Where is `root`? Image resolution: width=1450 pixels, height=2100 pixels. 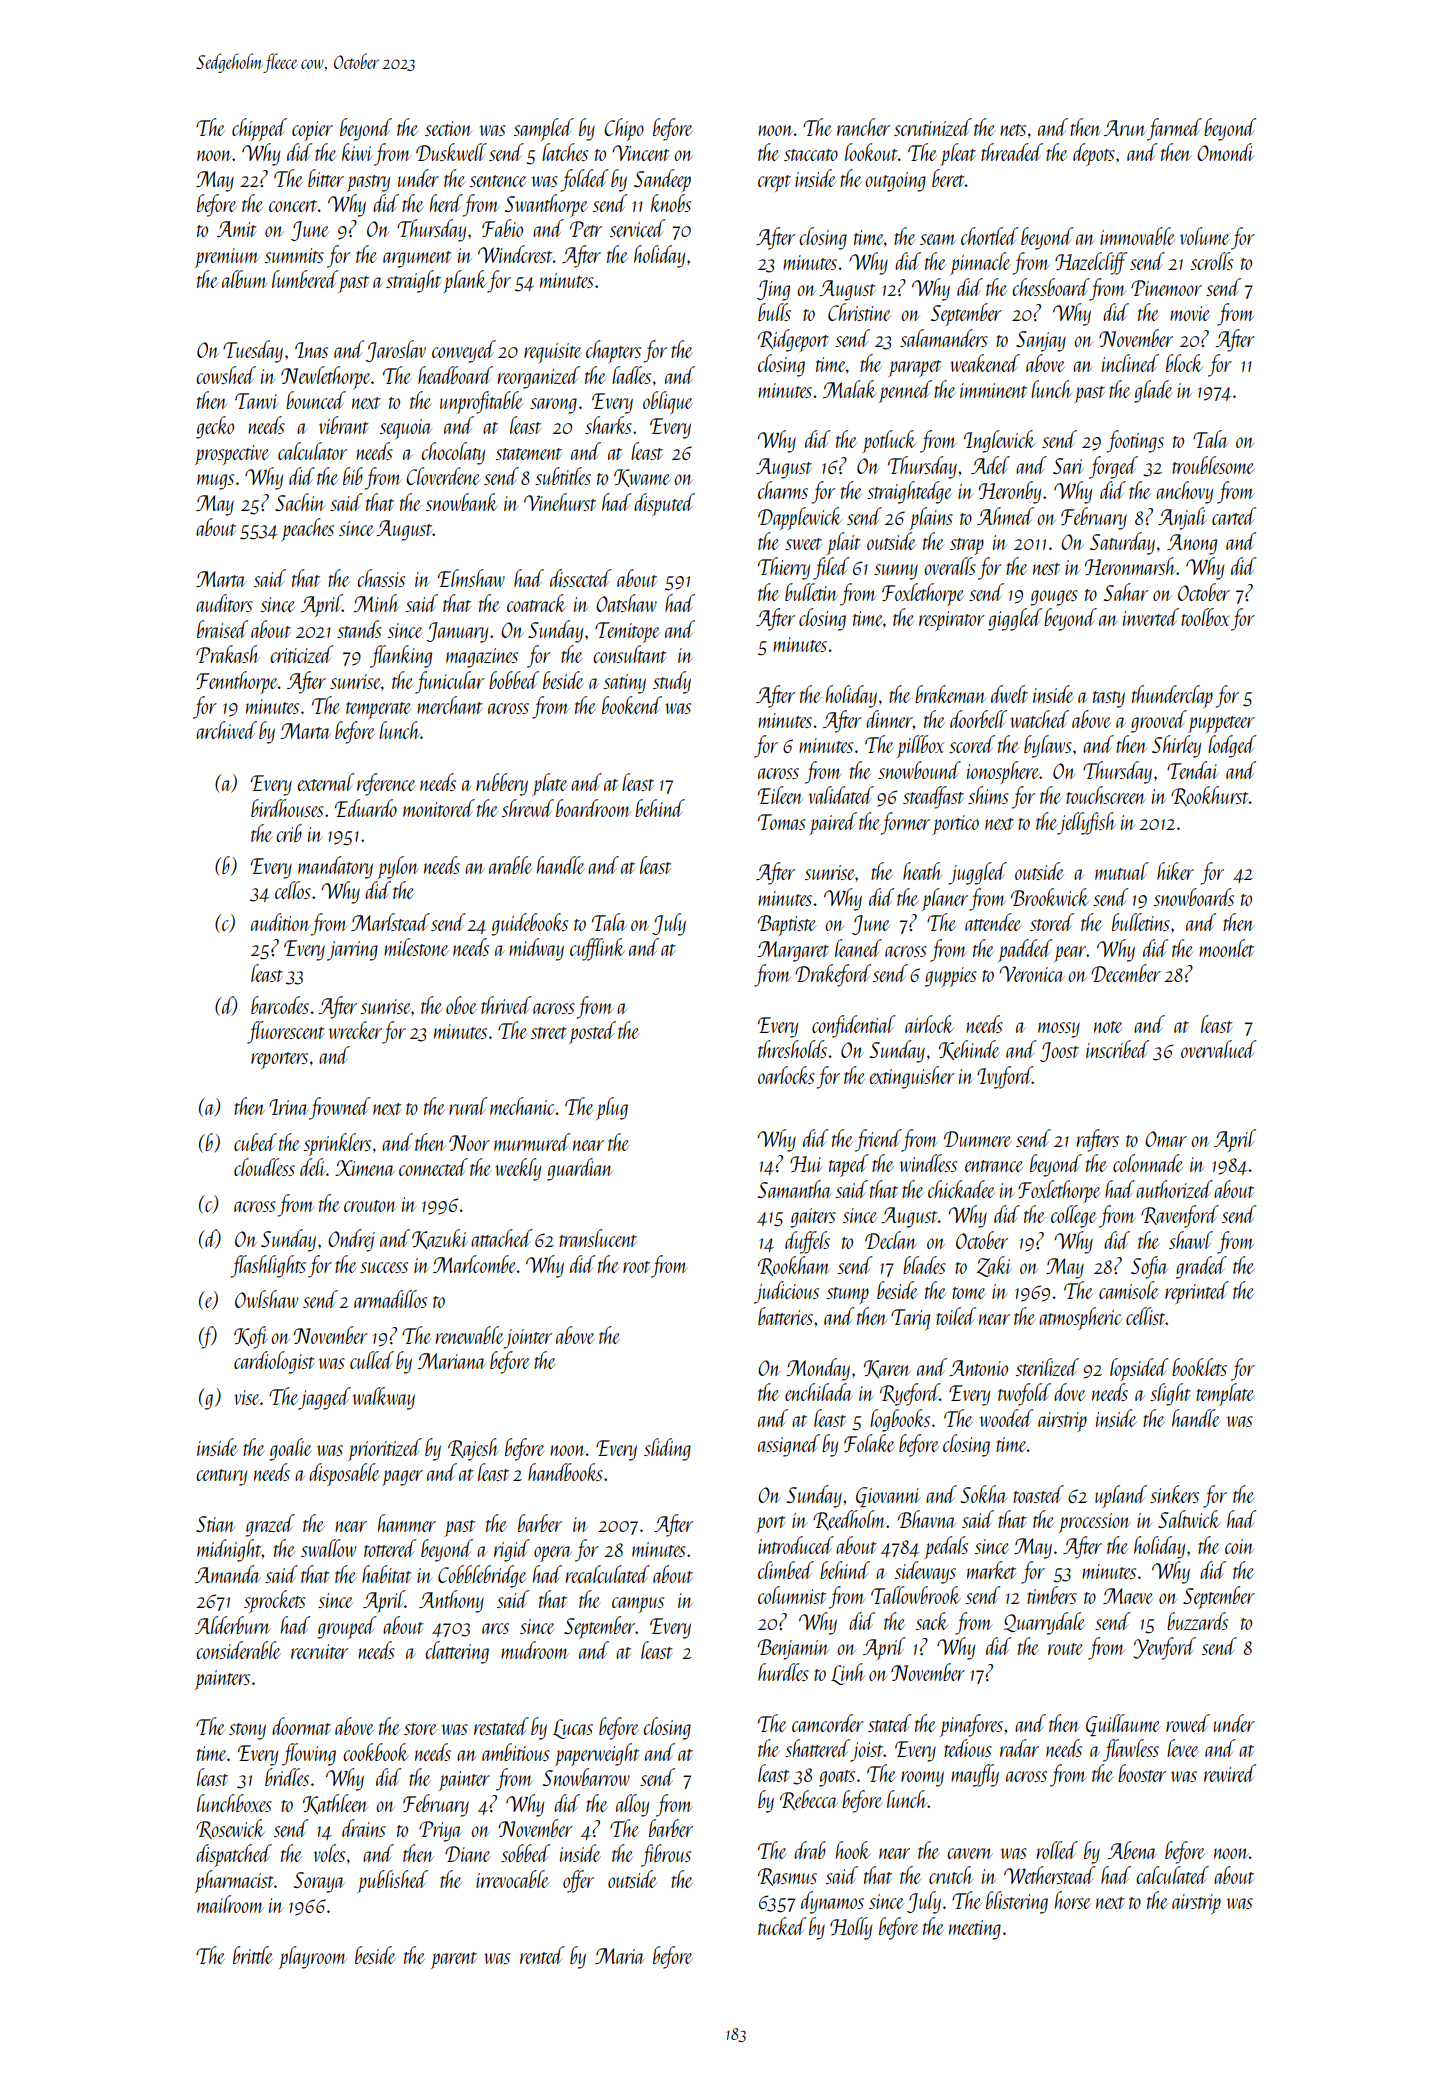 root is located at coordinates (636, 1267).
